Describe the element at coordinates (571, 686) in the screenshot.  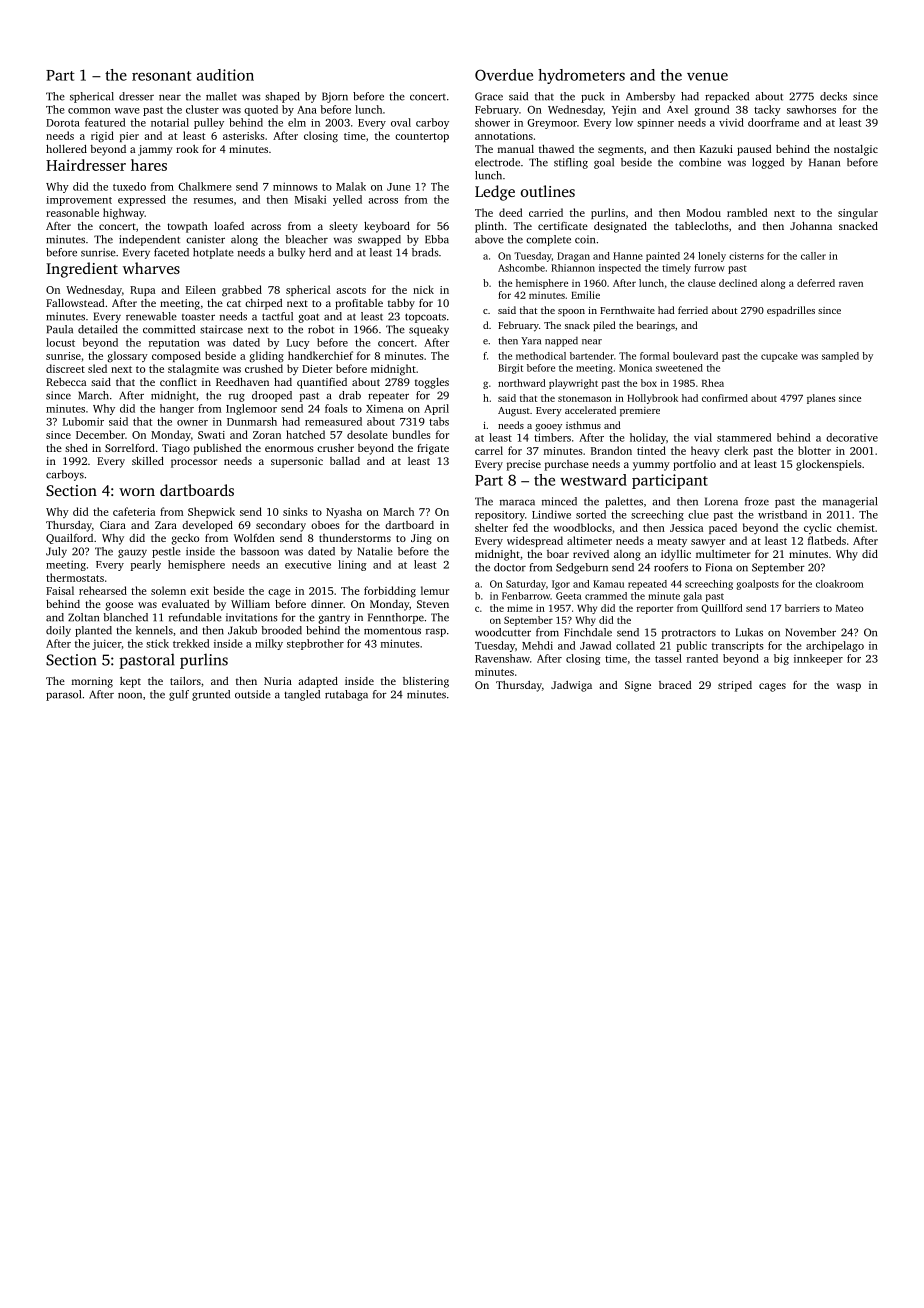
I see `Jadwiga` at that location.
